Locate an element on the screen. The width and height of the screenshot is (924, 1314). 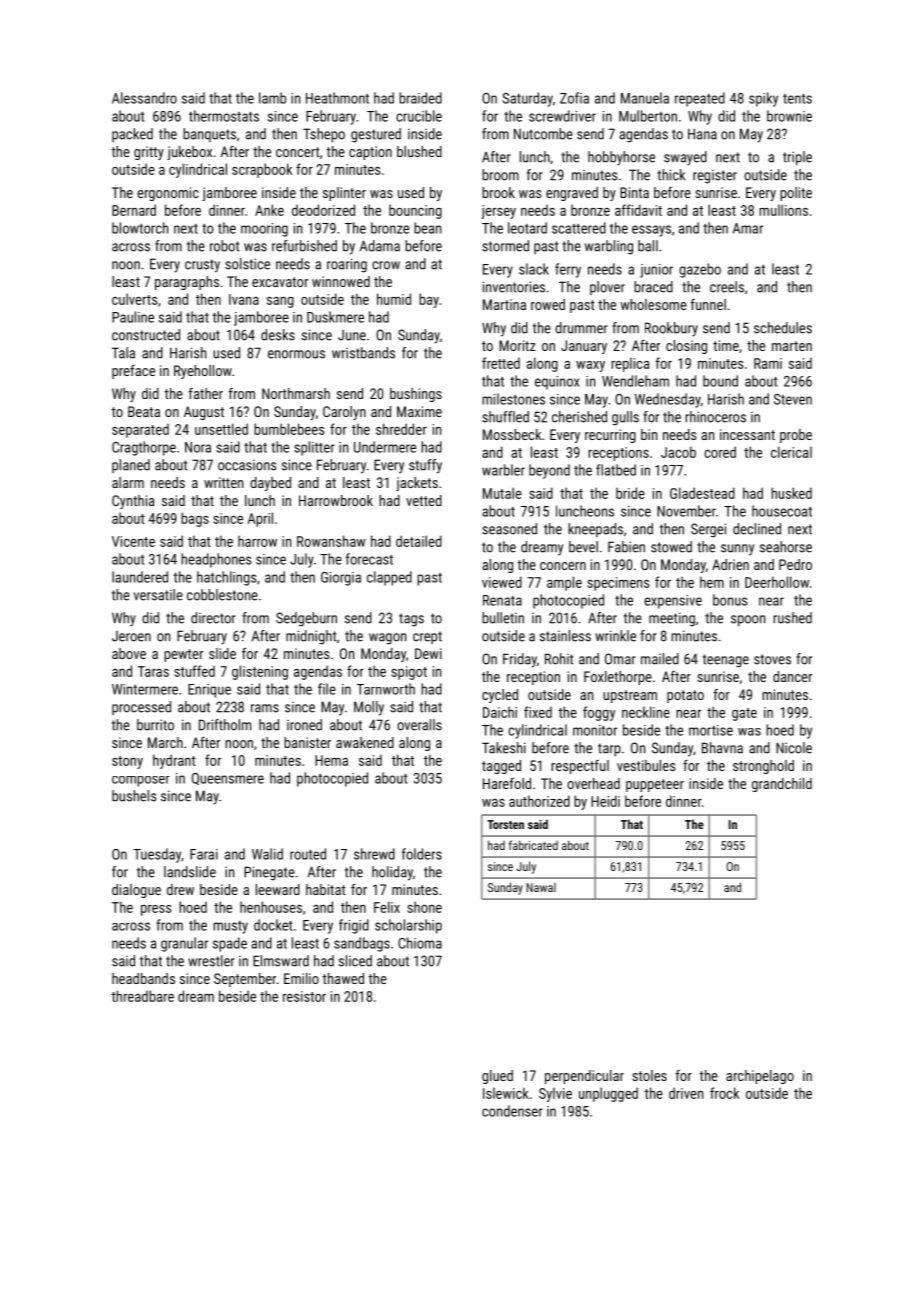
Rowanshaw is located at coordinates (331, 541).
